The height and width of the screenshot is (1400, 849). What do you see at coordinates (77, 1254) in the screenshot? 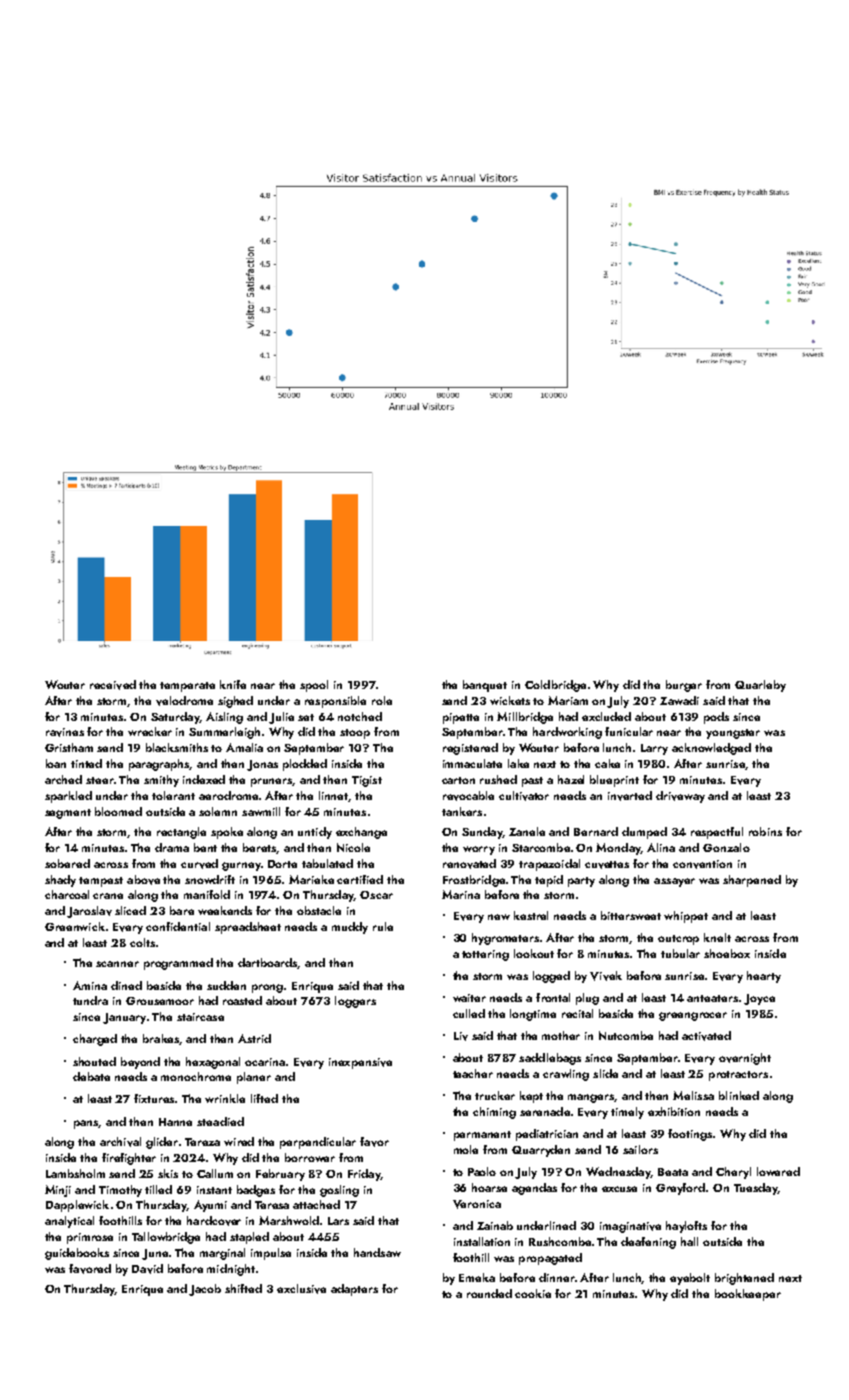
I see `guidebooks` at bounding box center [77, 1254].
